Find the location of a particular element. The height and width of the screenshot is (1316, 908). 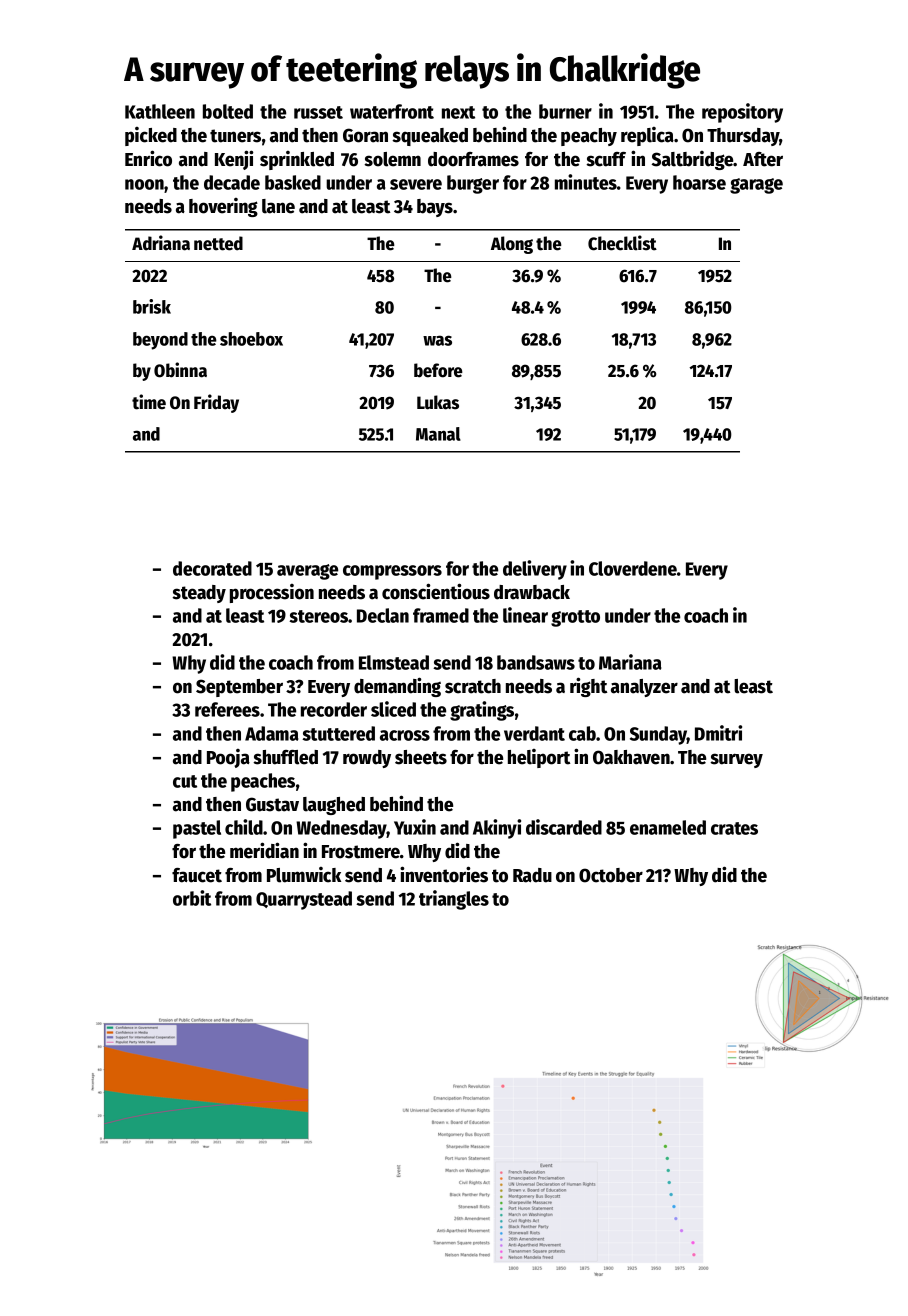

stereos is located at coordinates (318, 616).
